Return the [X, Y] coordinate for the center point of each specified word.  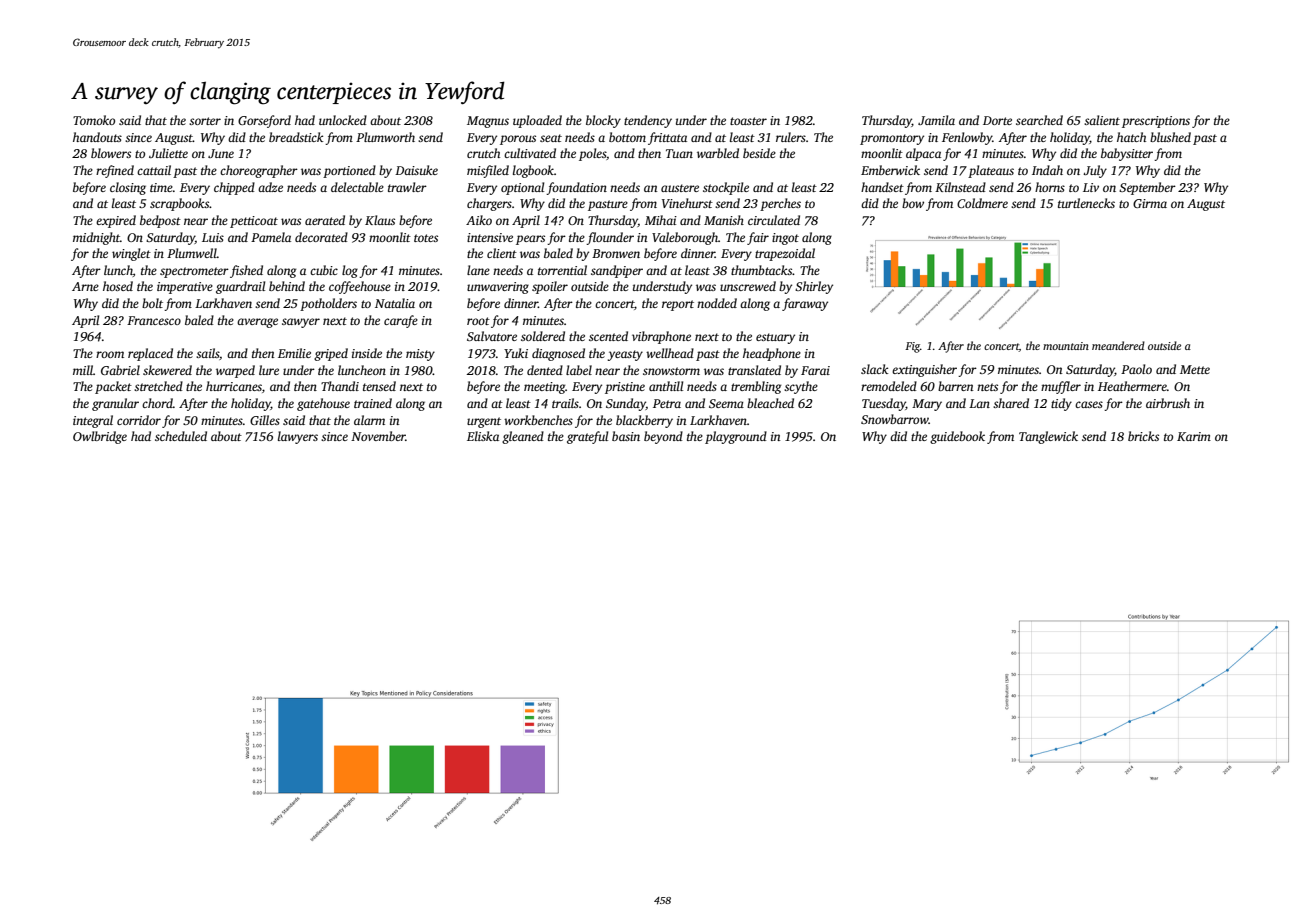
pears [530, 240]
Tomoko [94, 120]
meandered [1118, 345]
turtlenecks [1086, 203]
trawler [407, 187]
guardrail [240, 287]
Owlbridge [100, 437]
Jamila [936, 120]
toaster [748, 121]
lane [478, 270]
